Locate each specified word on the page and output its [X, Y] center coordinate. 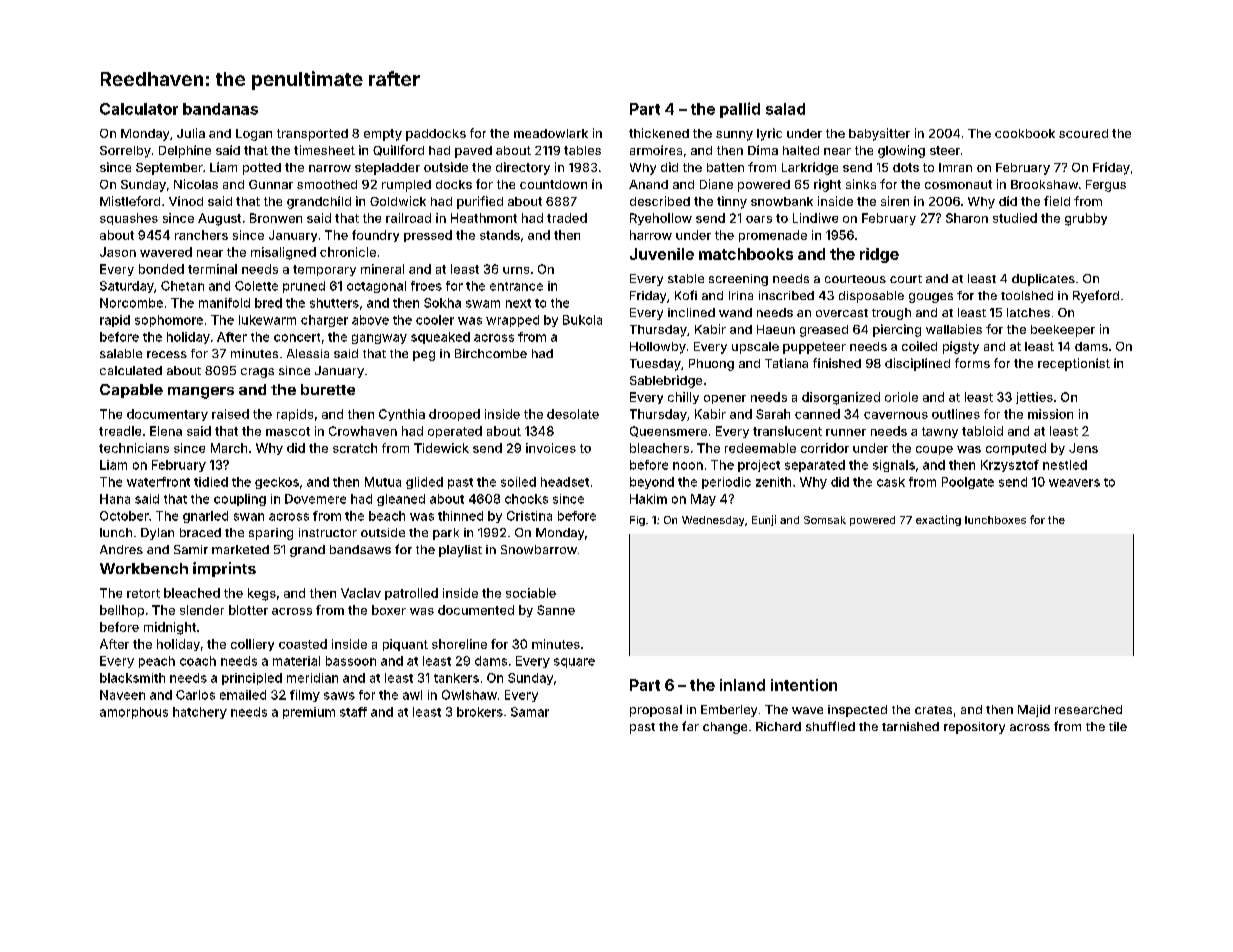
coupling [240, 500]
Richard [778, 726]
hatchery [200, 713]
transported [312, 135]
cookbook [1025, 133]
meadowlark [551, 133]
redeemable [760, 448]
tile [1118, 726]
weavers [1074, 483]
